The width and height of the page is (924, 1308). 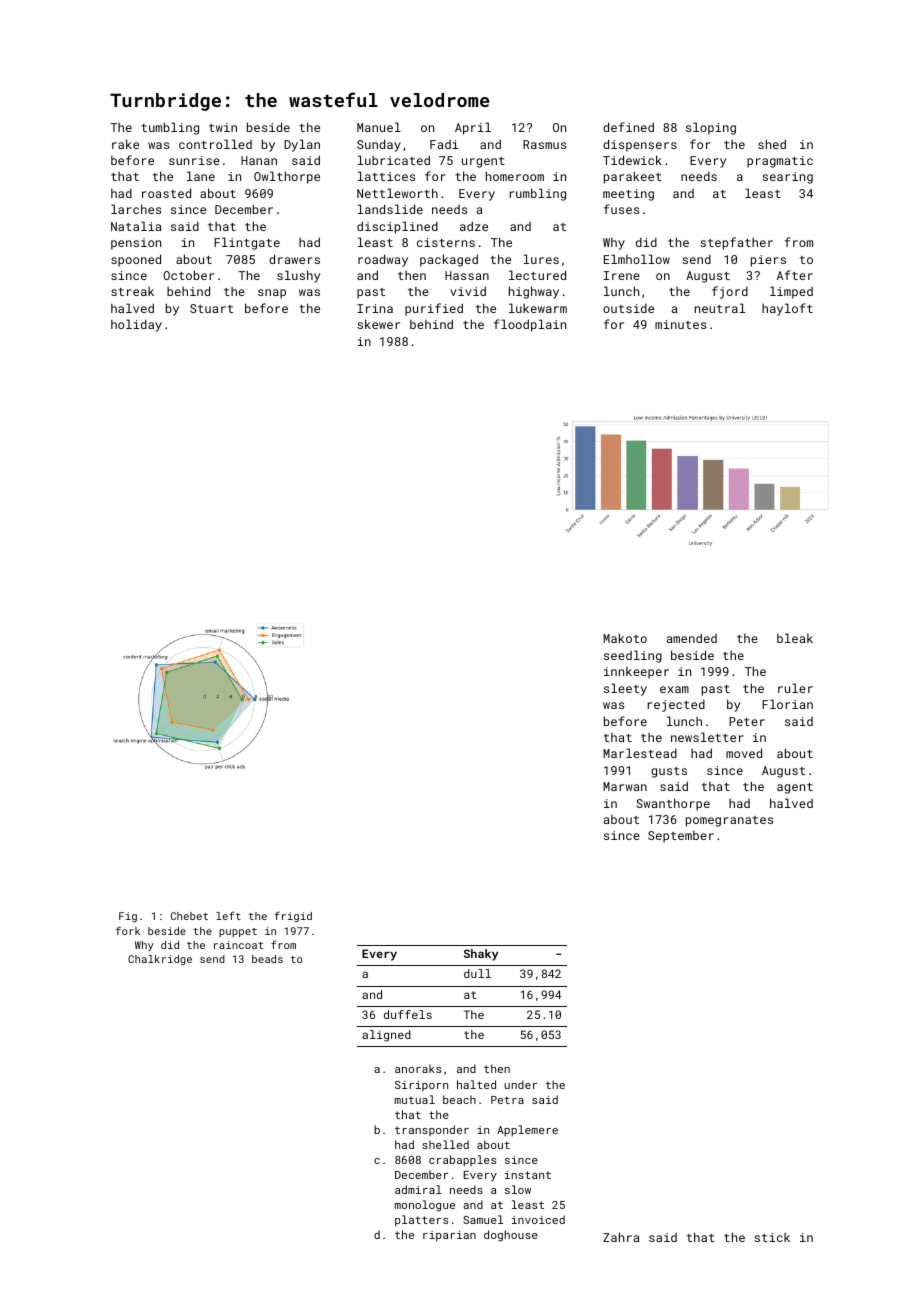 What do you see at coordinates (189, 916) in the page?
I see `Chebet` at bounding box center [189, 916].
